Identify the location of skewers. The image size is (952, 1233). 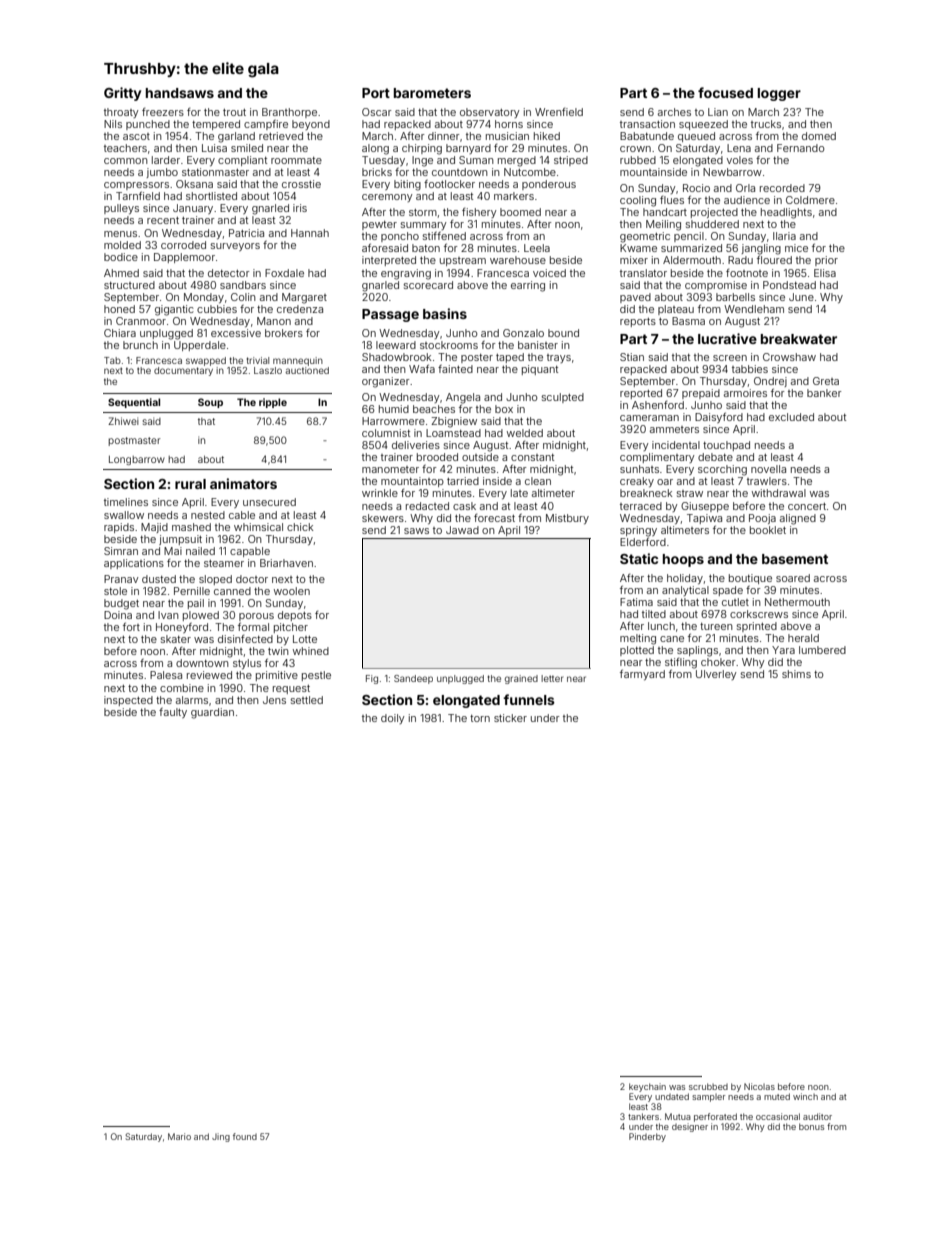
(383, 518).
